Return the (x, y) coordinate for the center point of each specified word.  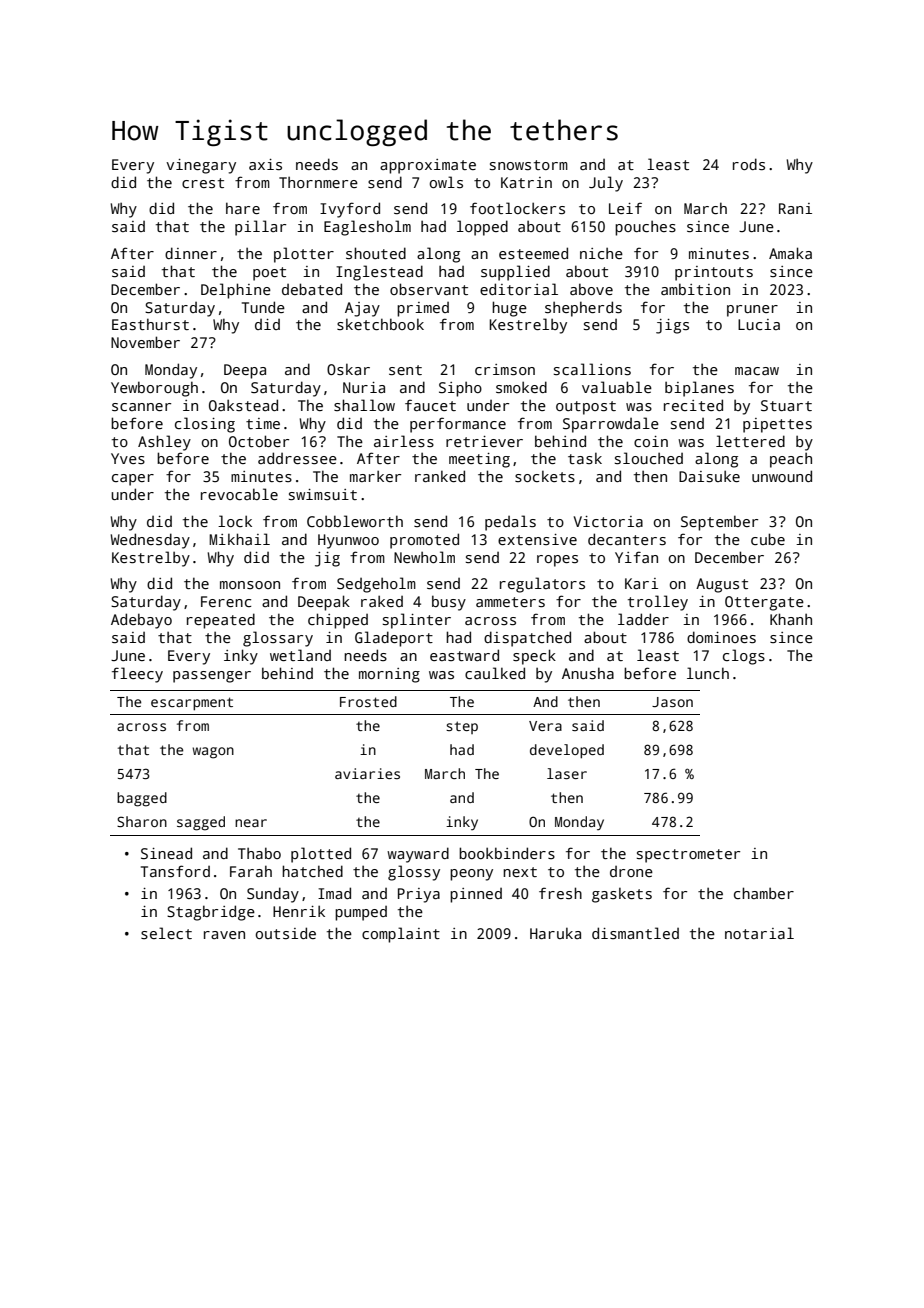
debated (312, 289)
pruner (752, 311)
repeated (221, 621)
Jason (672, 702)
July (606, 184)
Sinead (166, 853)
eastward (464, 655)
